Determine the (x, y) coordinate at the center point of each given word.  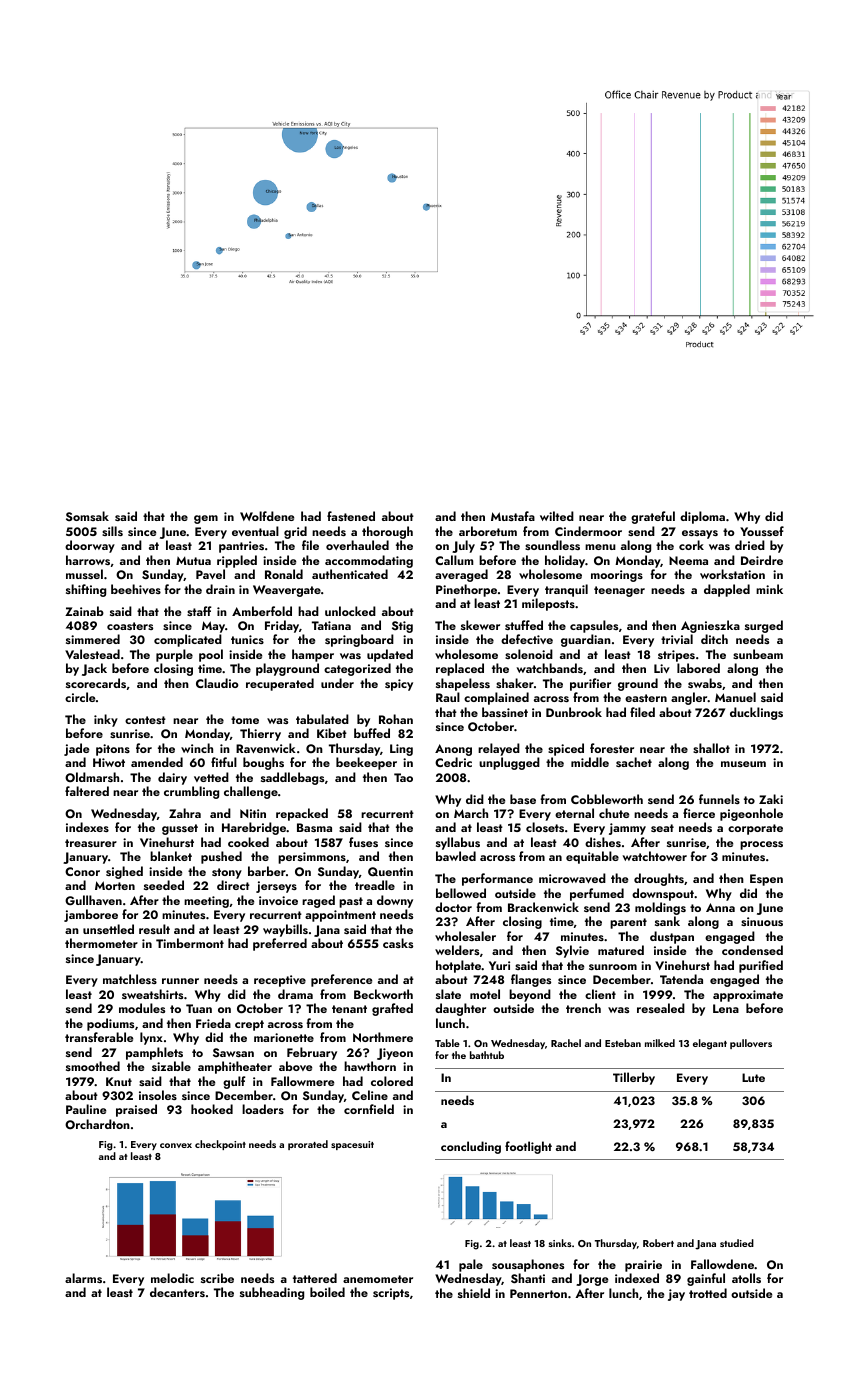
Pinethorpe (466, 590)
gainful (706, 1279)
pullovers (751, 1044)
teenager (619, 591)
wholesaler (465, 936)
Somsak (87, 516)
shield (474, 1293)
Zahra (185, 813)
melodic (172, 1278)
